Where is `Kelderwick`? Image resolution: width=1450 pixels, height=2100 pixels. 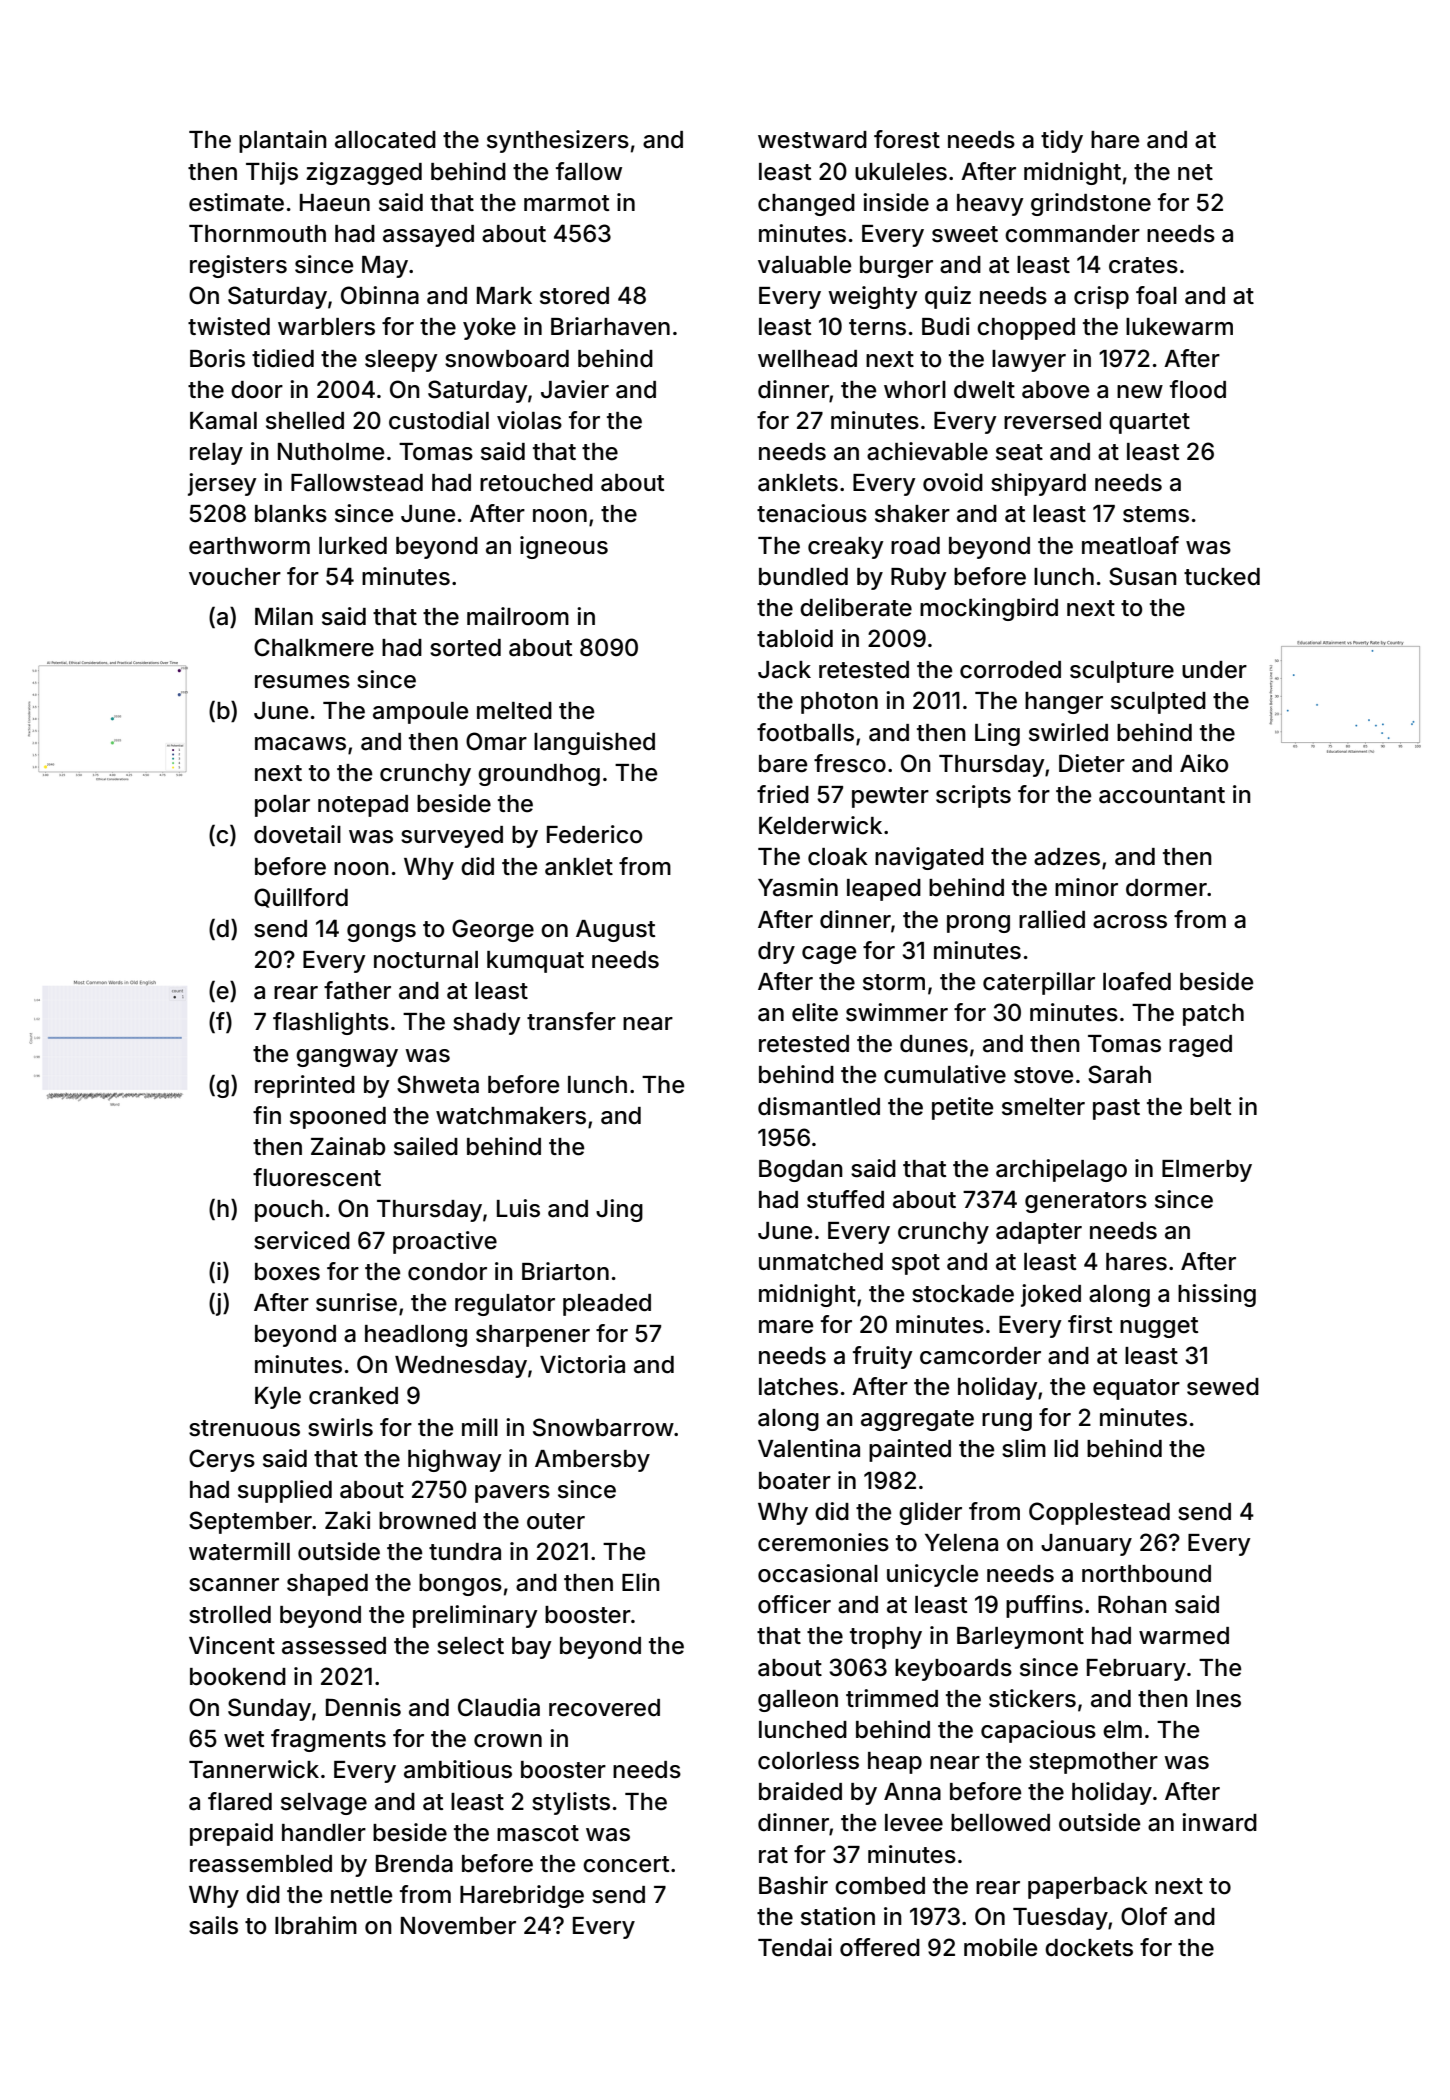
Kelderwick is located at coordinates (820, 825).
